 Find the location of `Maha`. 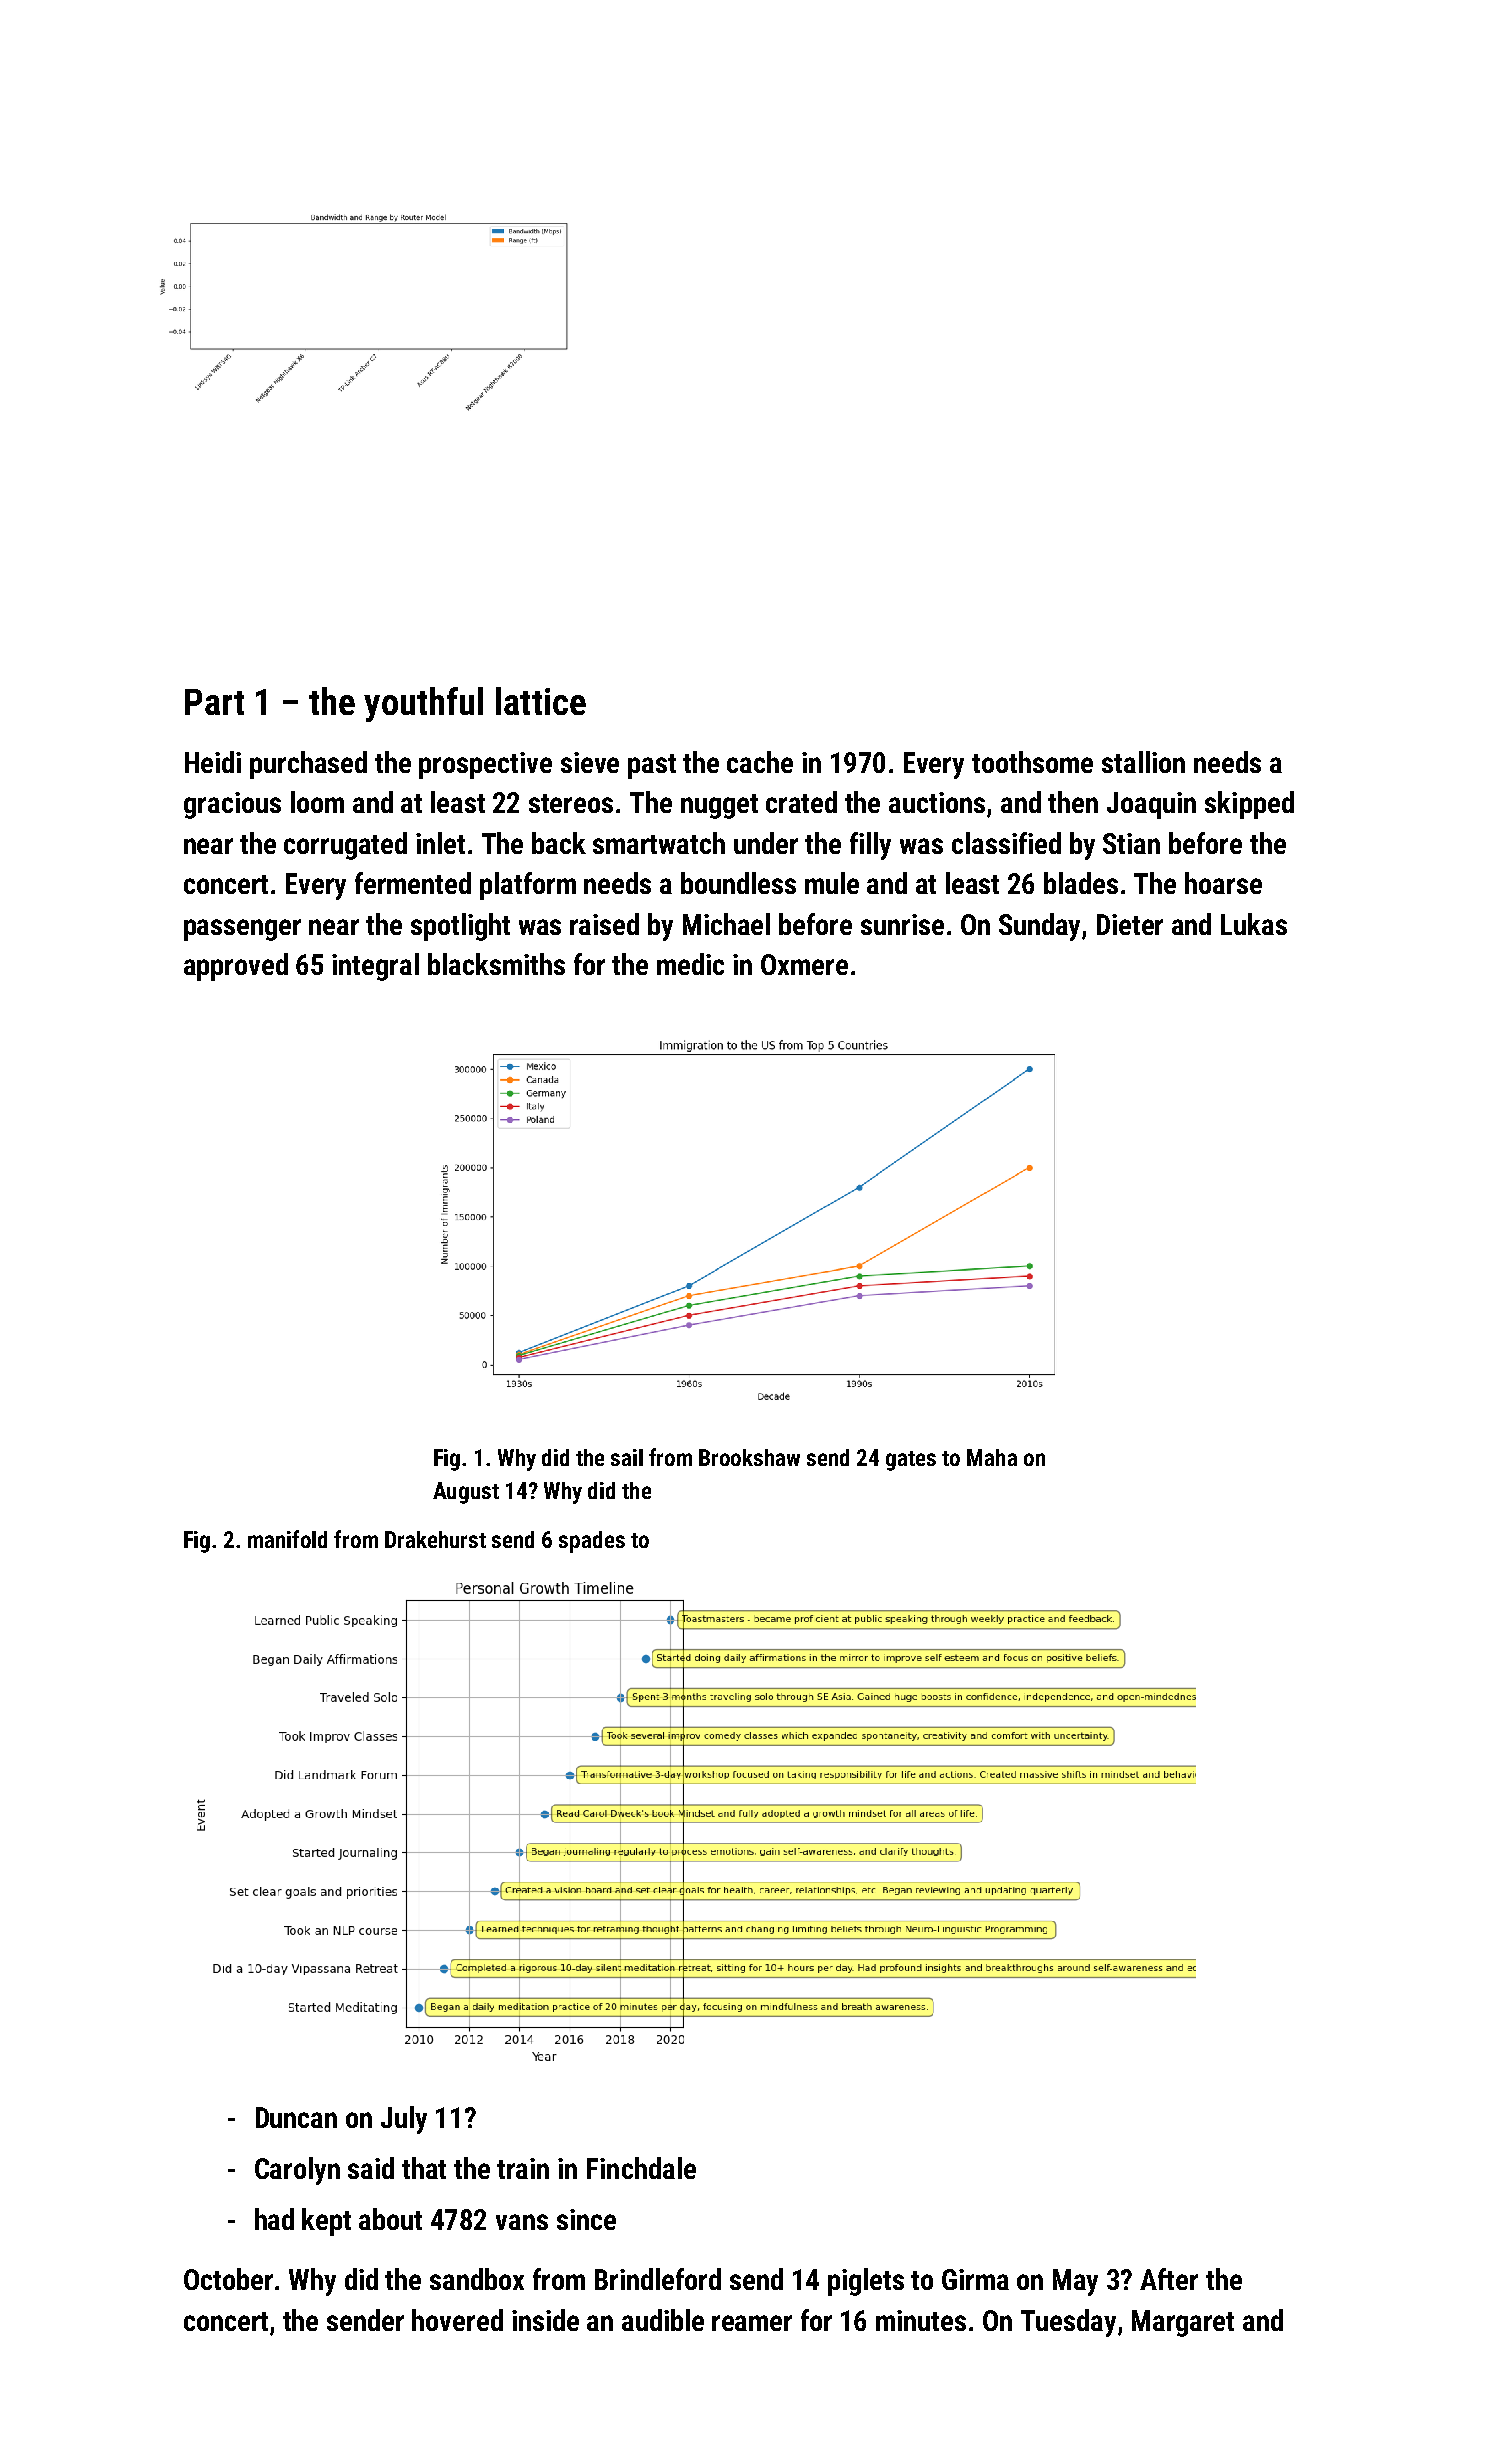

Maha is located at coordinates (992, 1457).
